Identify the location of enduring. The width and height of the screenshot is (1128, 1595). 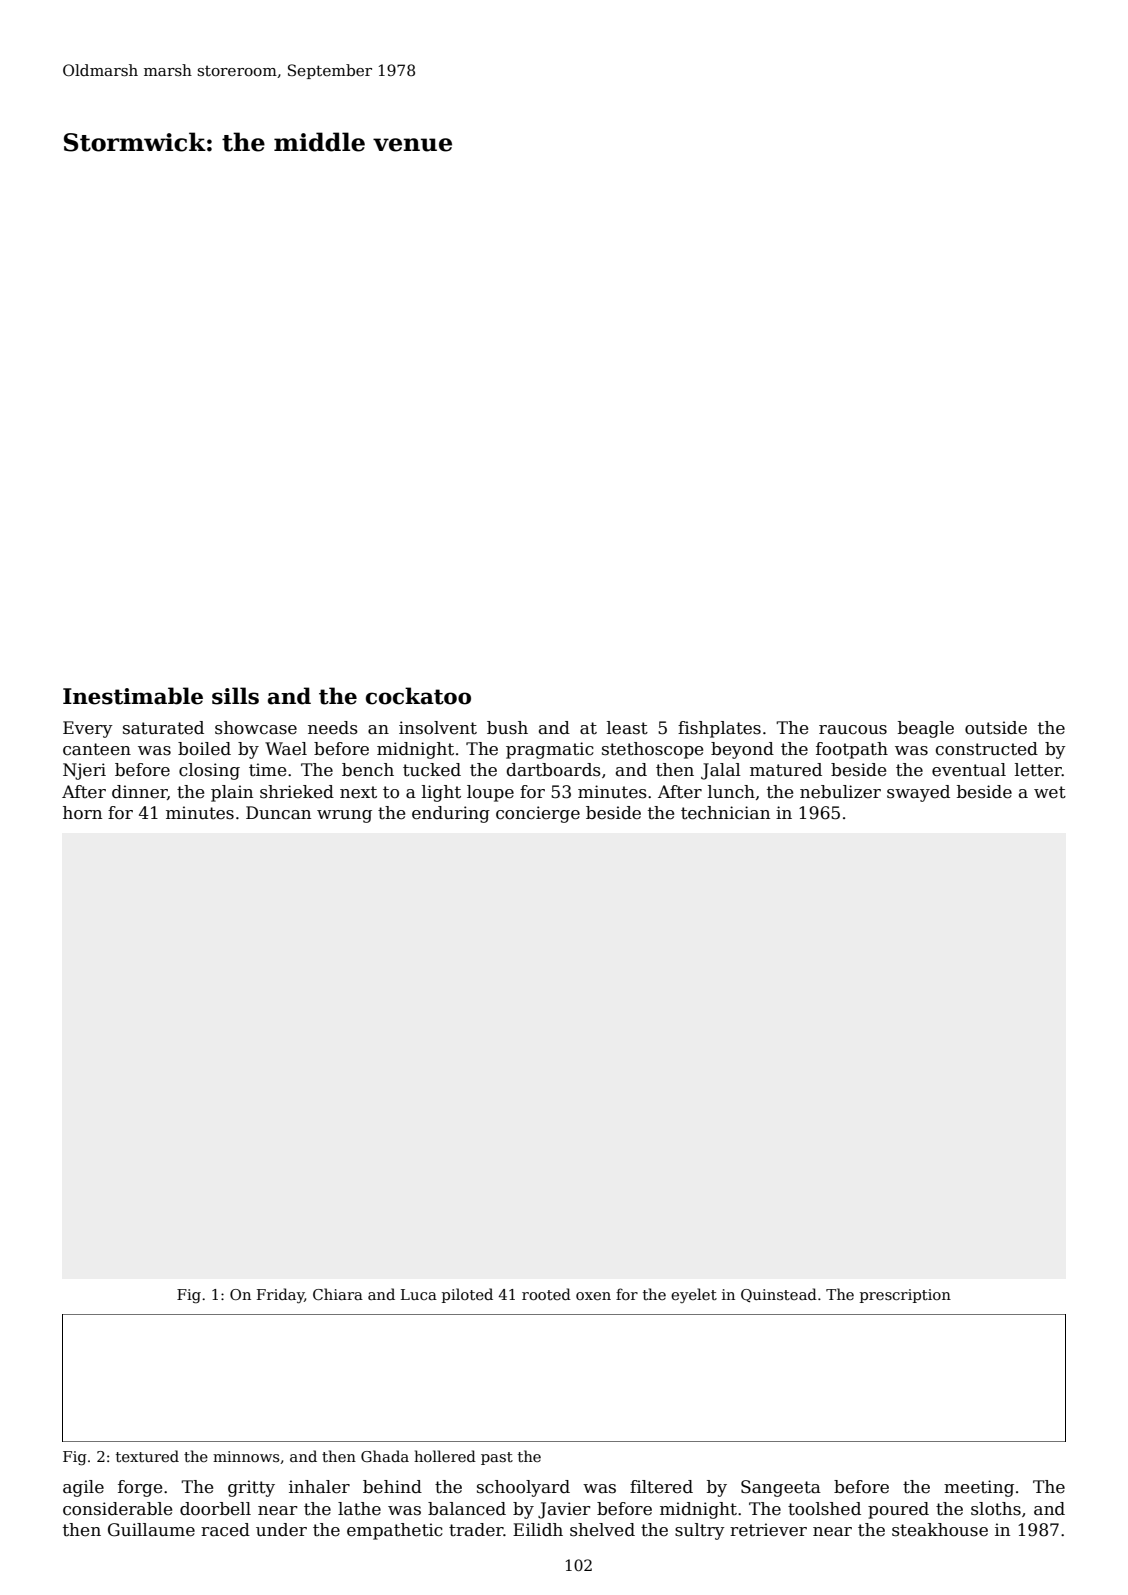
(451, 814).
